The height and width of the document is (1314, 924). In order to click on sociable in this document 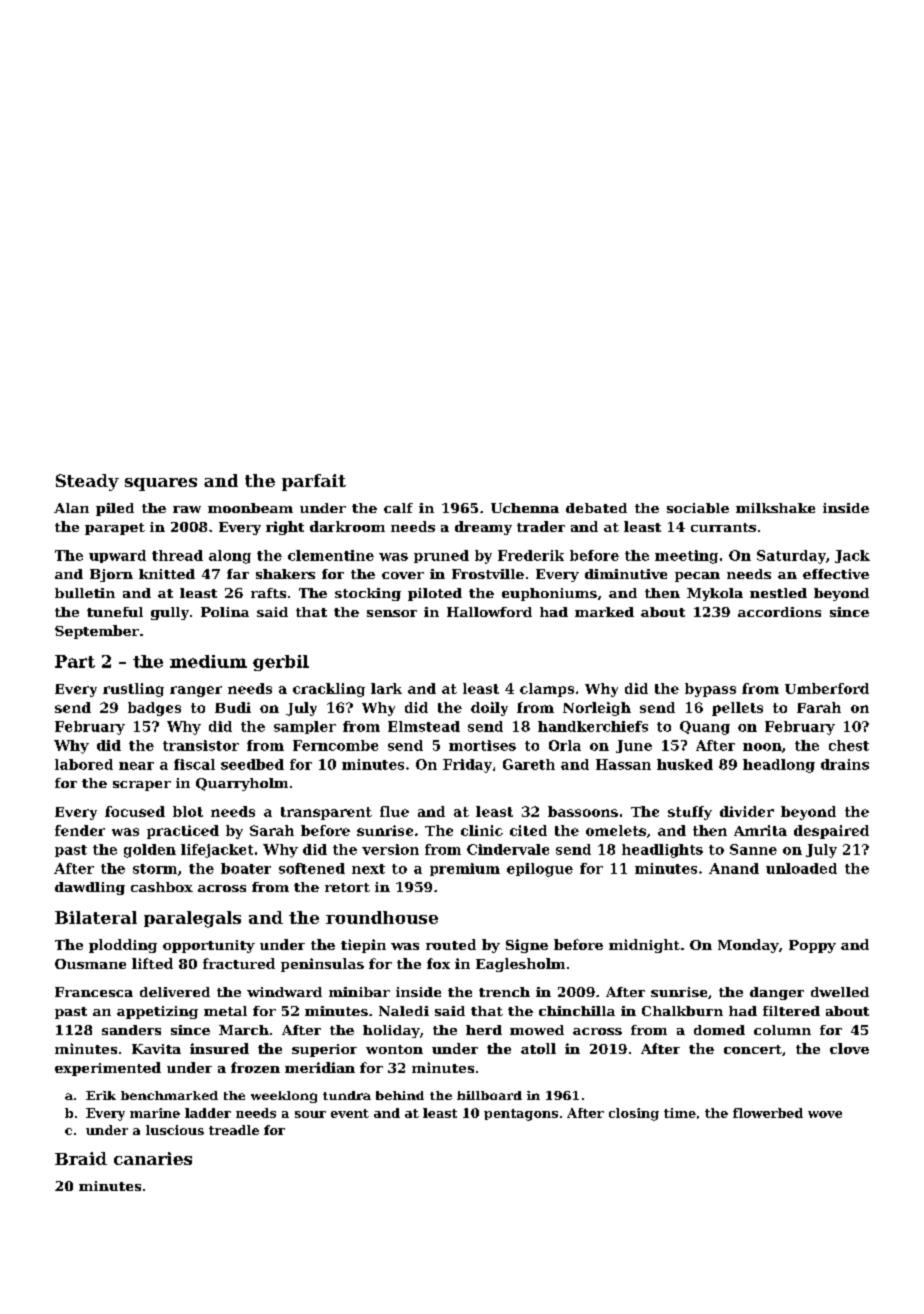, I will do `click(698, 508)`.
